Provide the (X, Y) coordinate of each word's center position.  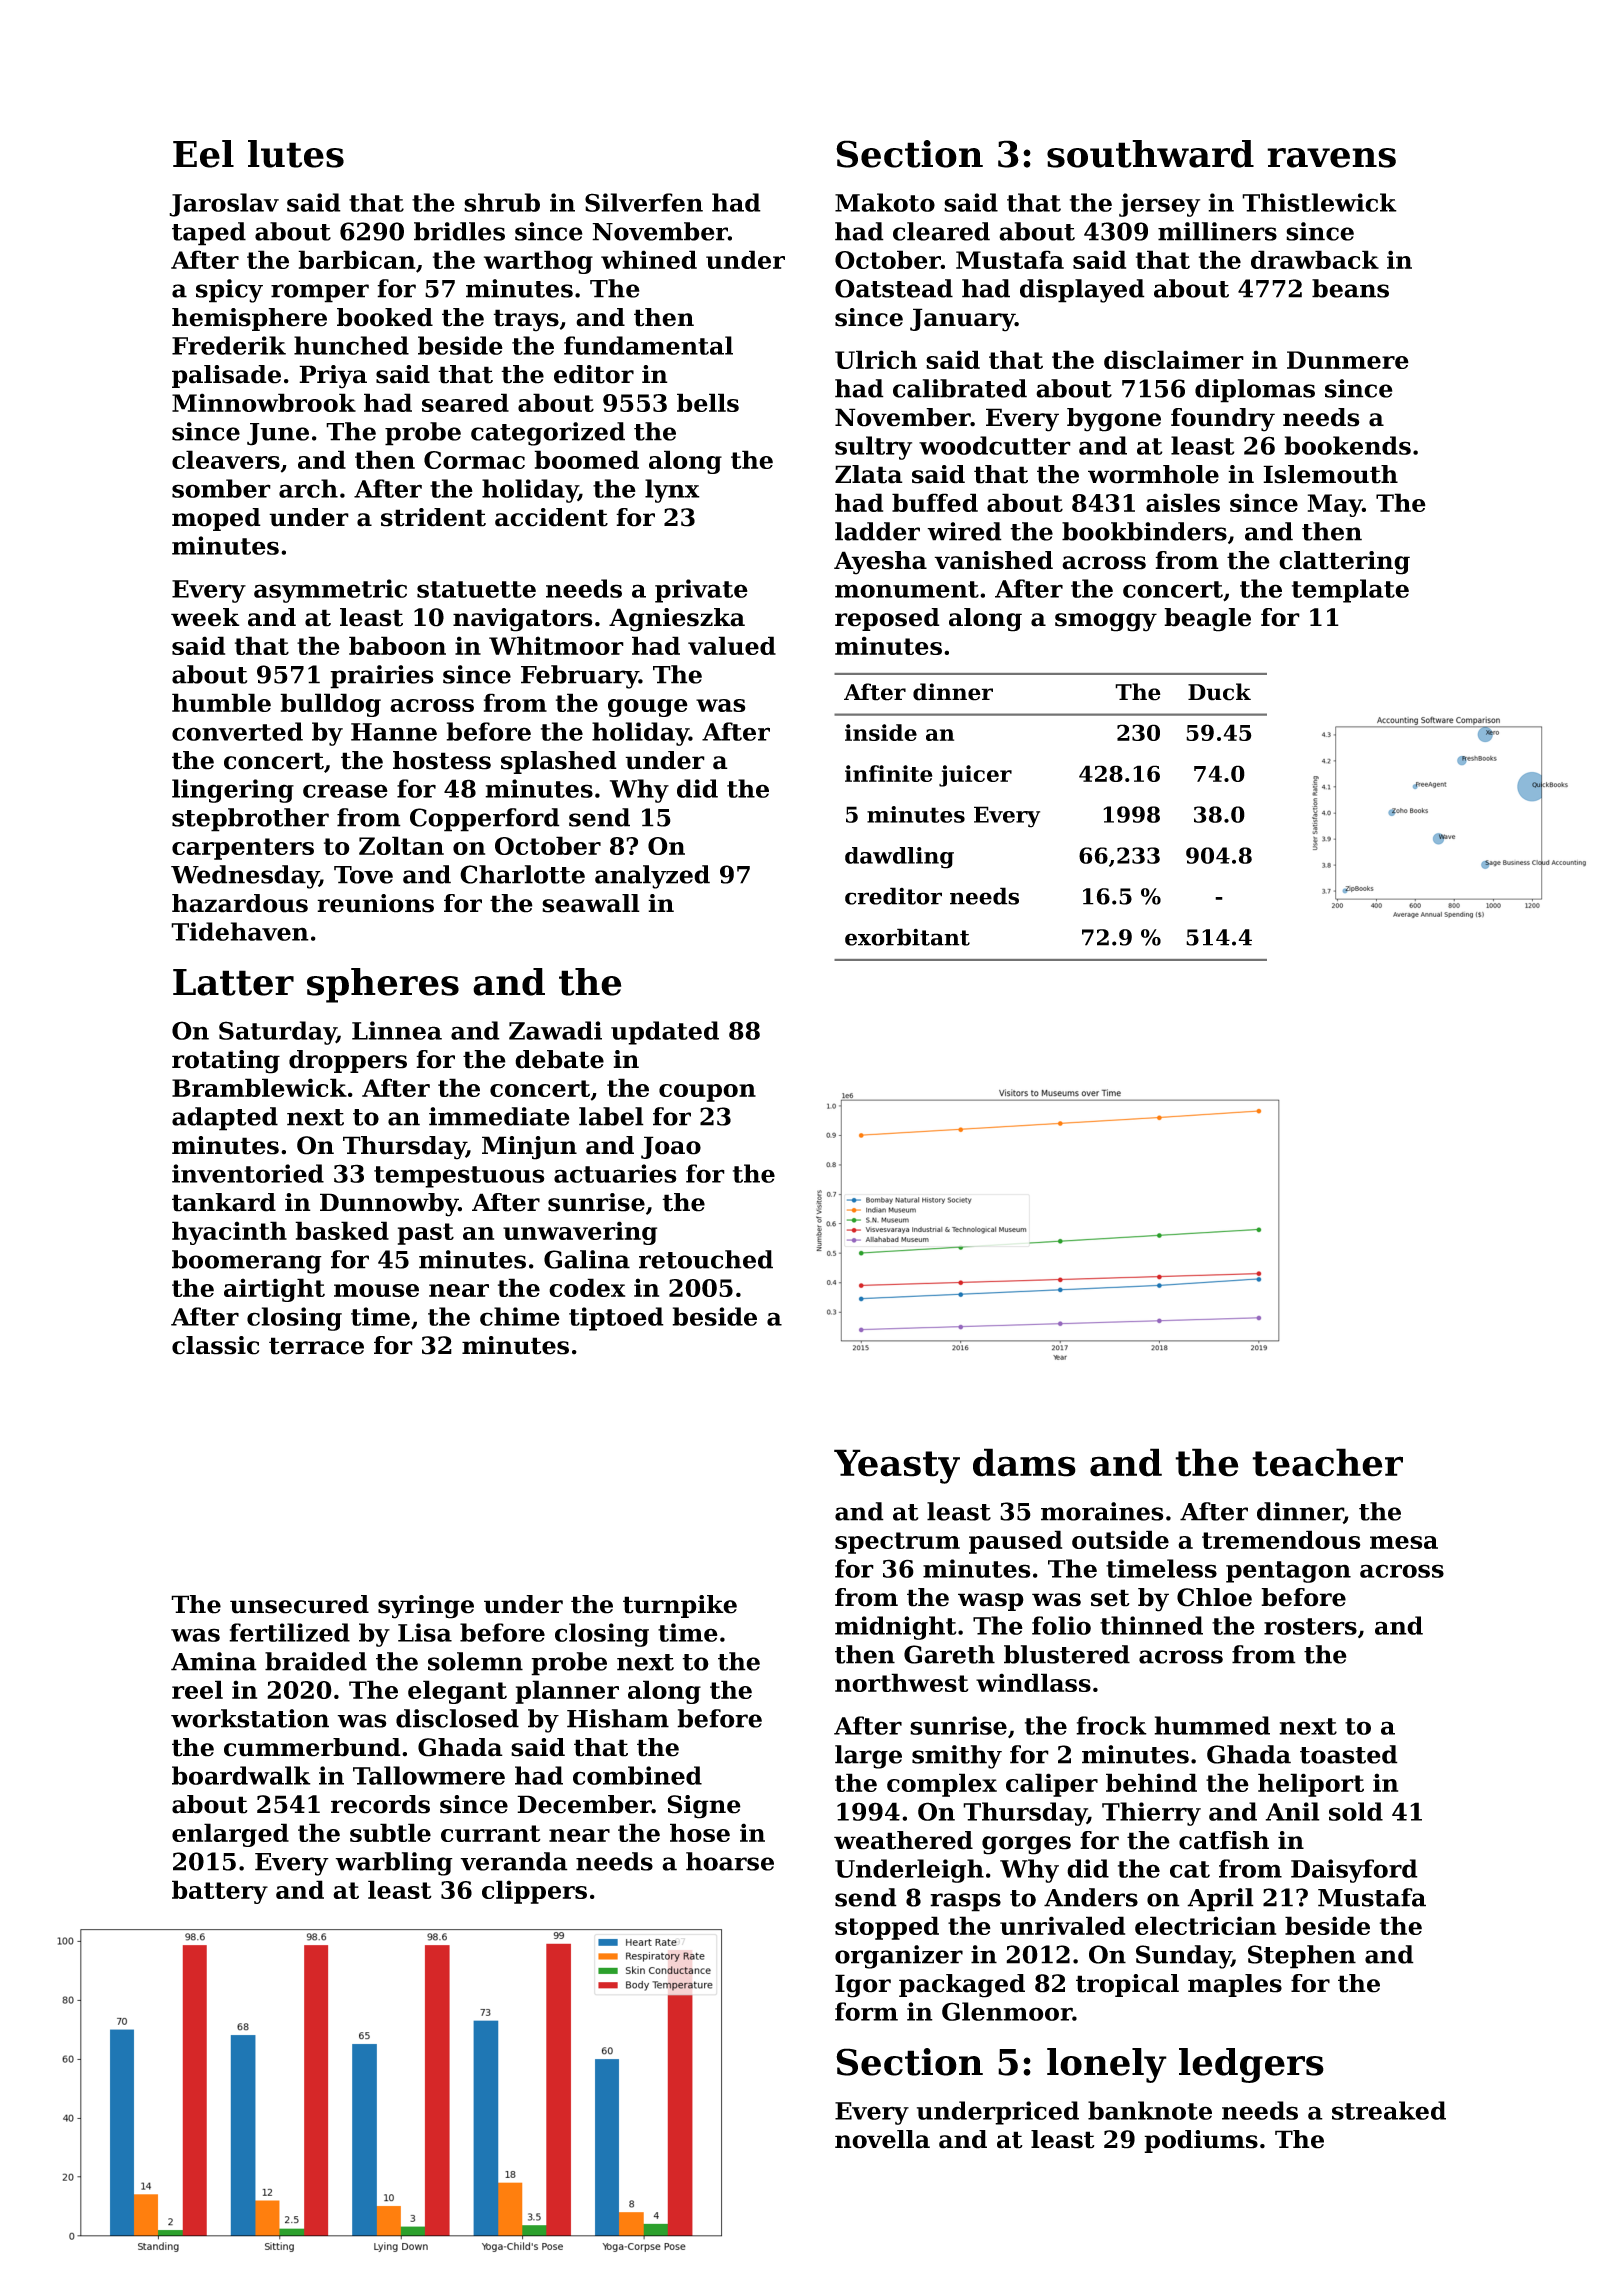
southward (1150, 154)
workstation (250, 1718)
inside (881, 732)
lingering (233, 791)
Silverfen (644, 202)
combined (637, 1775)
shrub (502, 202)
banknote (1150, 2110)
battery (220, 1892)
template (1350, 591)
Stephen (1302, 1957)
